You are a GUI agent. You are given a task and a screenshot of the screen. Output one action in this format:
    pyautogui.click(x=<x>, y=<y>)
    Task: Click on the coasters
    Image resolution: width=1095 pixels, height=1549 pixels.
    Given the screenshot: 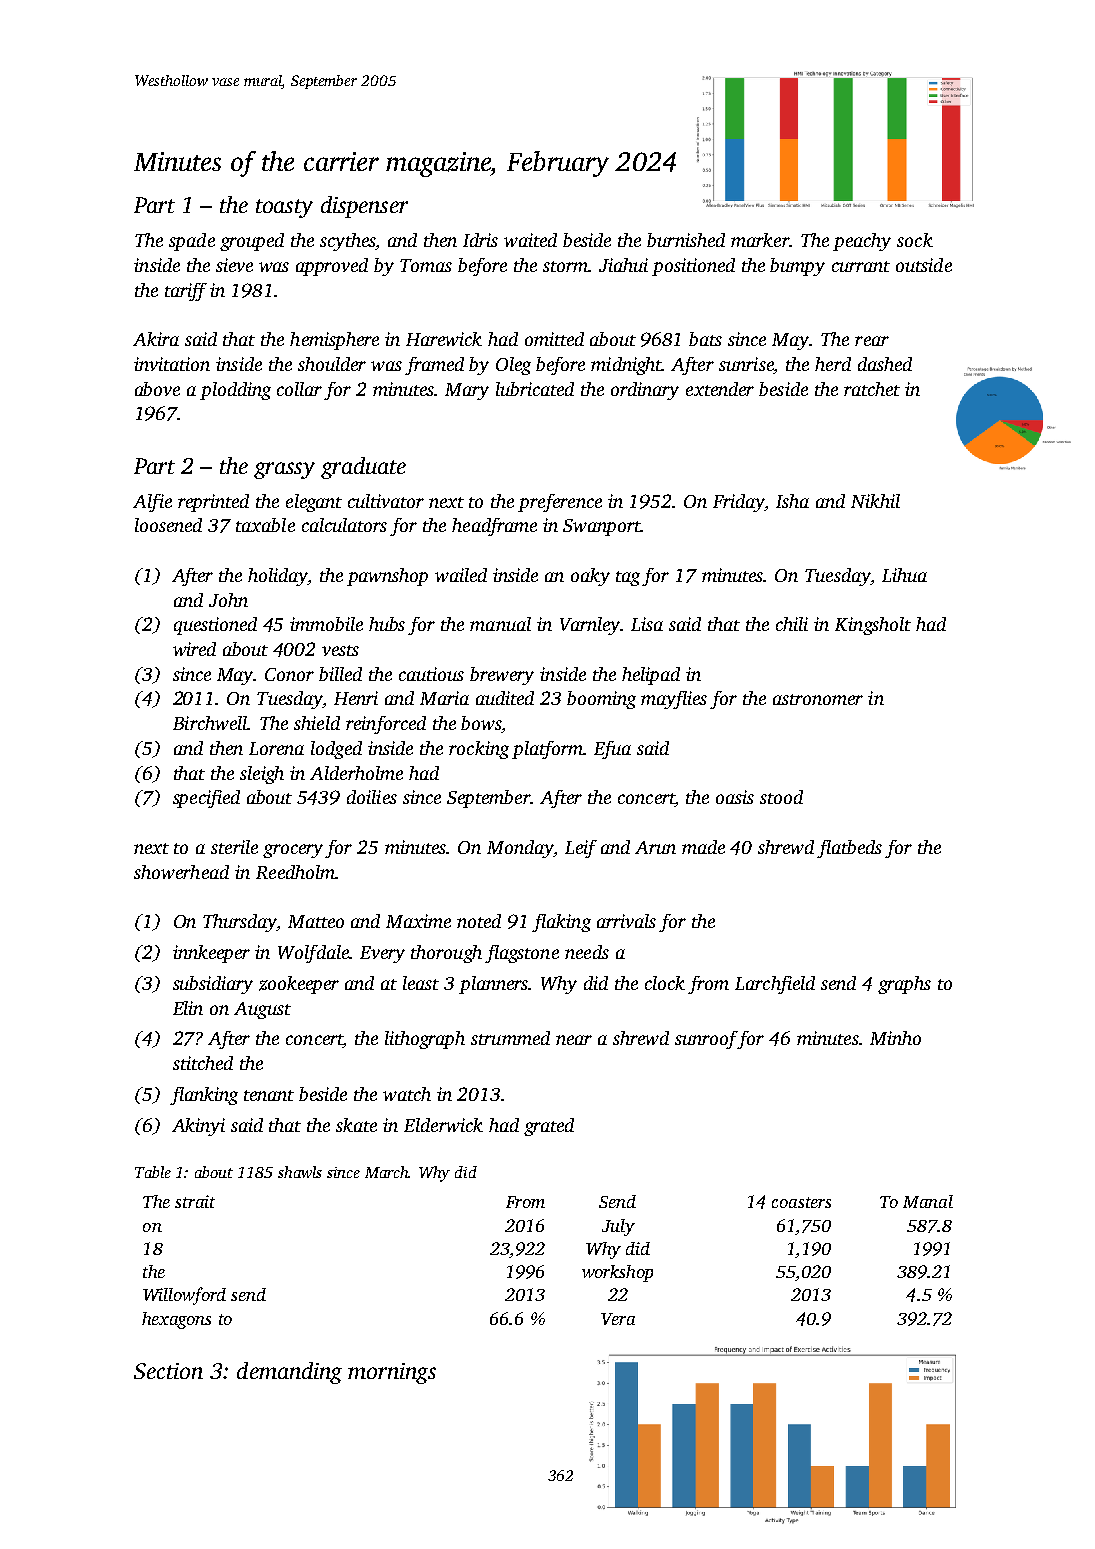 What is the action you would take?
    pyautogui.click(x=801, y=1202)
